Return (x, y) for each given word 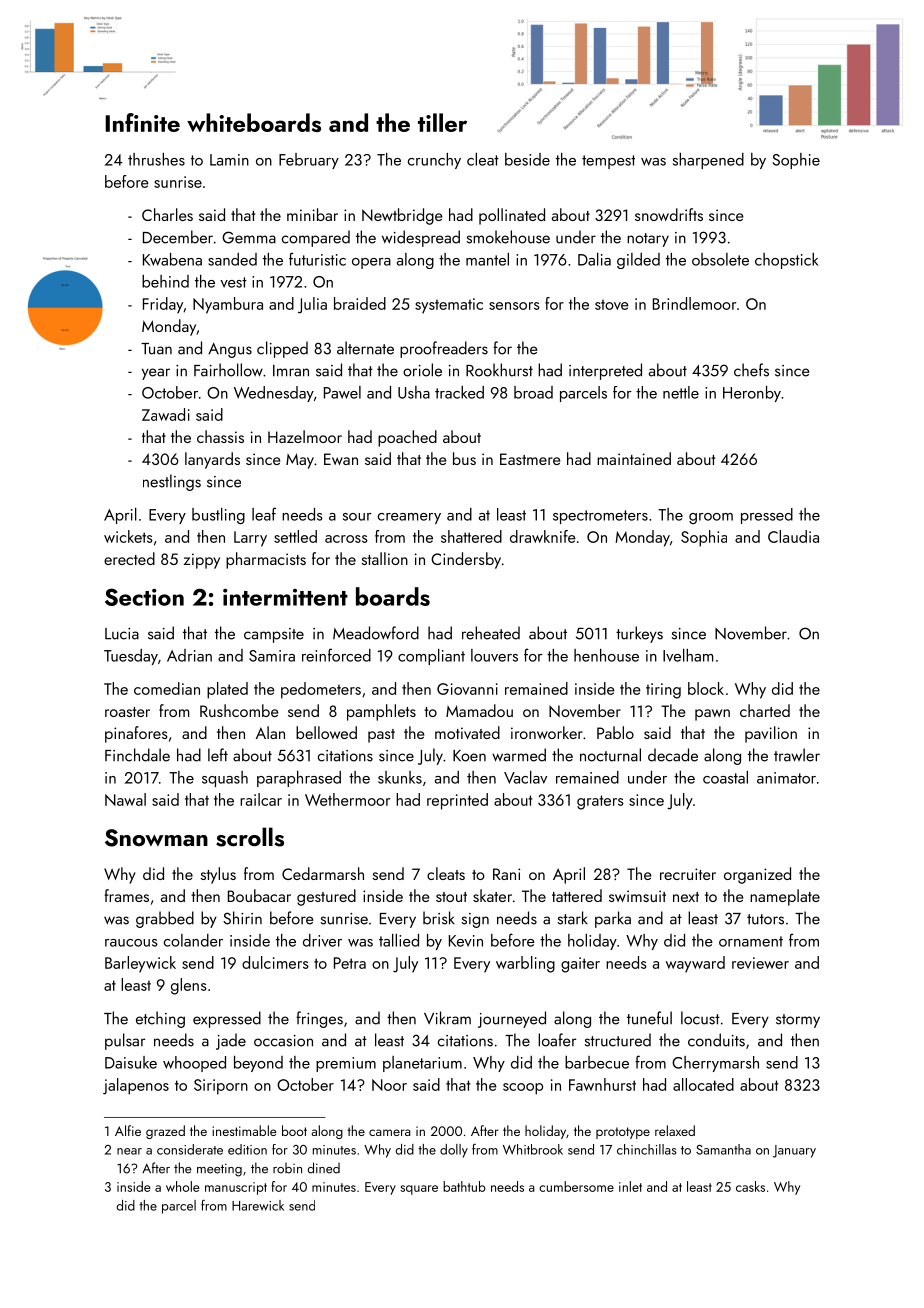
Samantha (723, 1149)
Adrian (189, 655)
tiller (442, 122)
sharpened (708, 161)
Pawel (342, 392)
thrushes (156, 159)
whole (183, 1186)
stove (612, 304)
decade (673, 755)
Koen (469, 756)
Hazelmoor (305, 436)
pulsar (125, 1041)
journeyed (512, 1019)
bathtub (464, 1186)
